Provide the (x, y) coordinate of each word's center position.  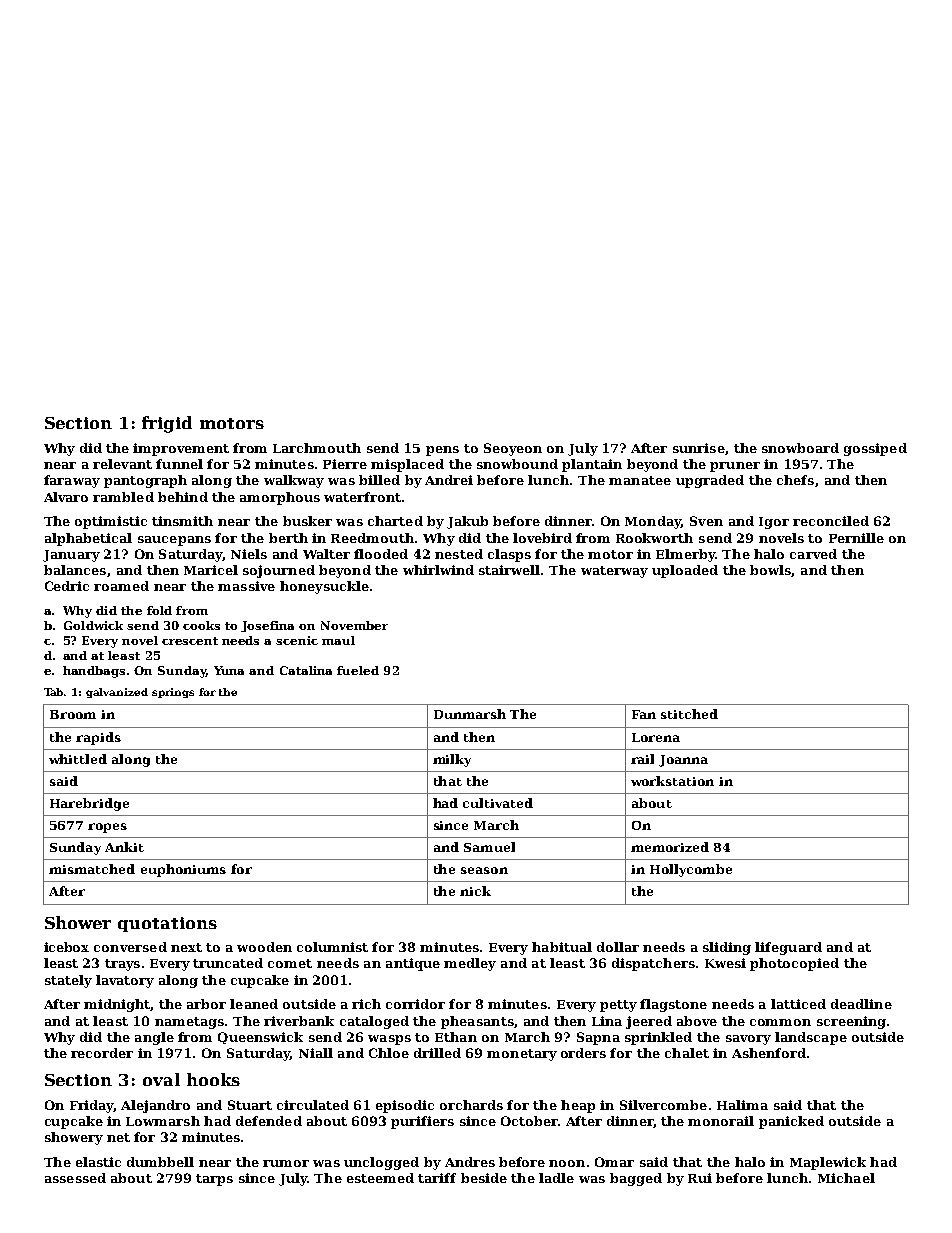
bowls (770, 570)
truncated (228, 963)
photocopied (794, 964)
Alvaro (66, 497)
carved (813, 554)
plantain (592, 465)
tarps (214, 1180)
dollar (618, 947)
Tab (54, 692)
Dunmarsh (470, 714)
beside (484, 1178)
